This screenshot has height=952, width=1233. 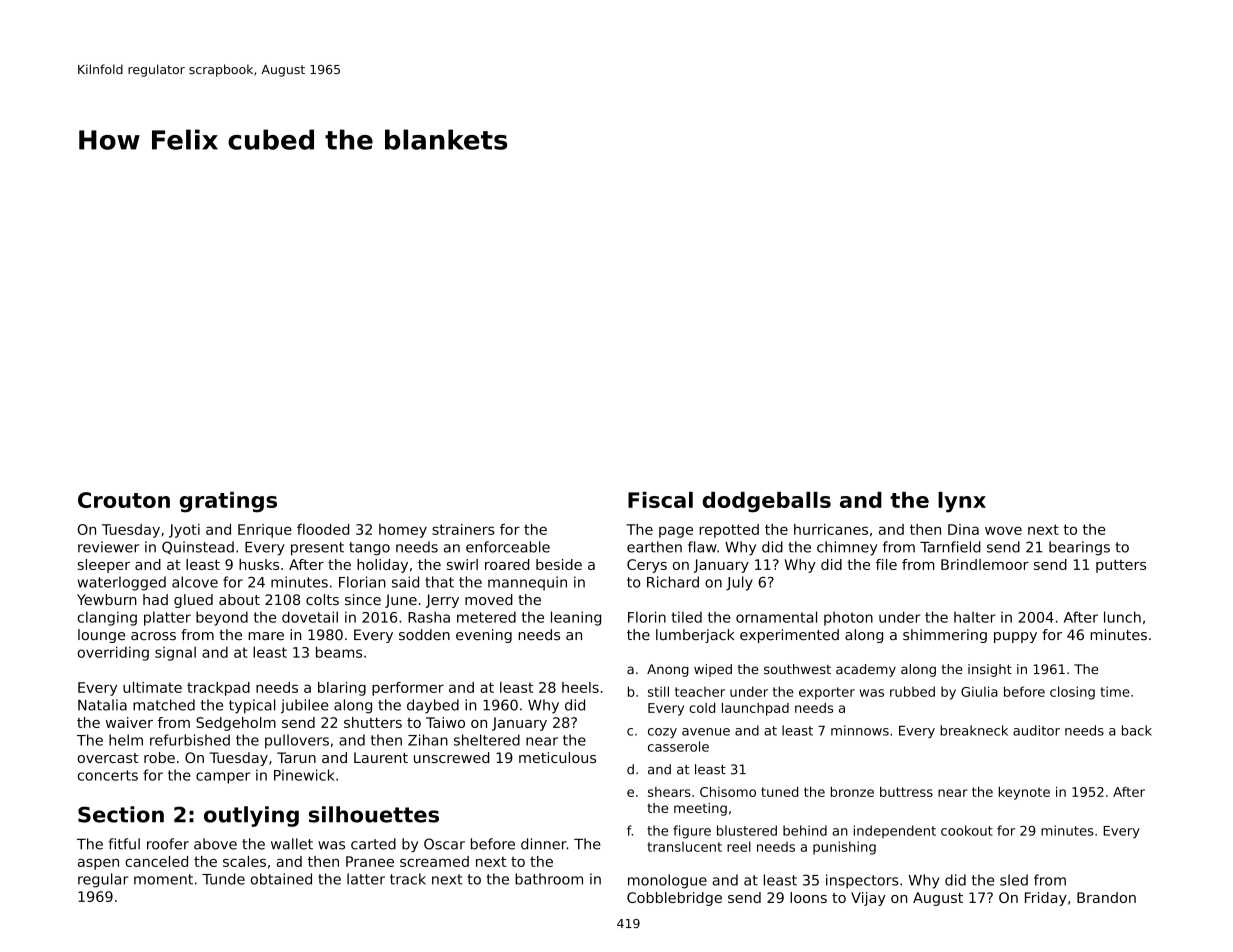 I want to click on puppy, so click(x=1015, y=637).
